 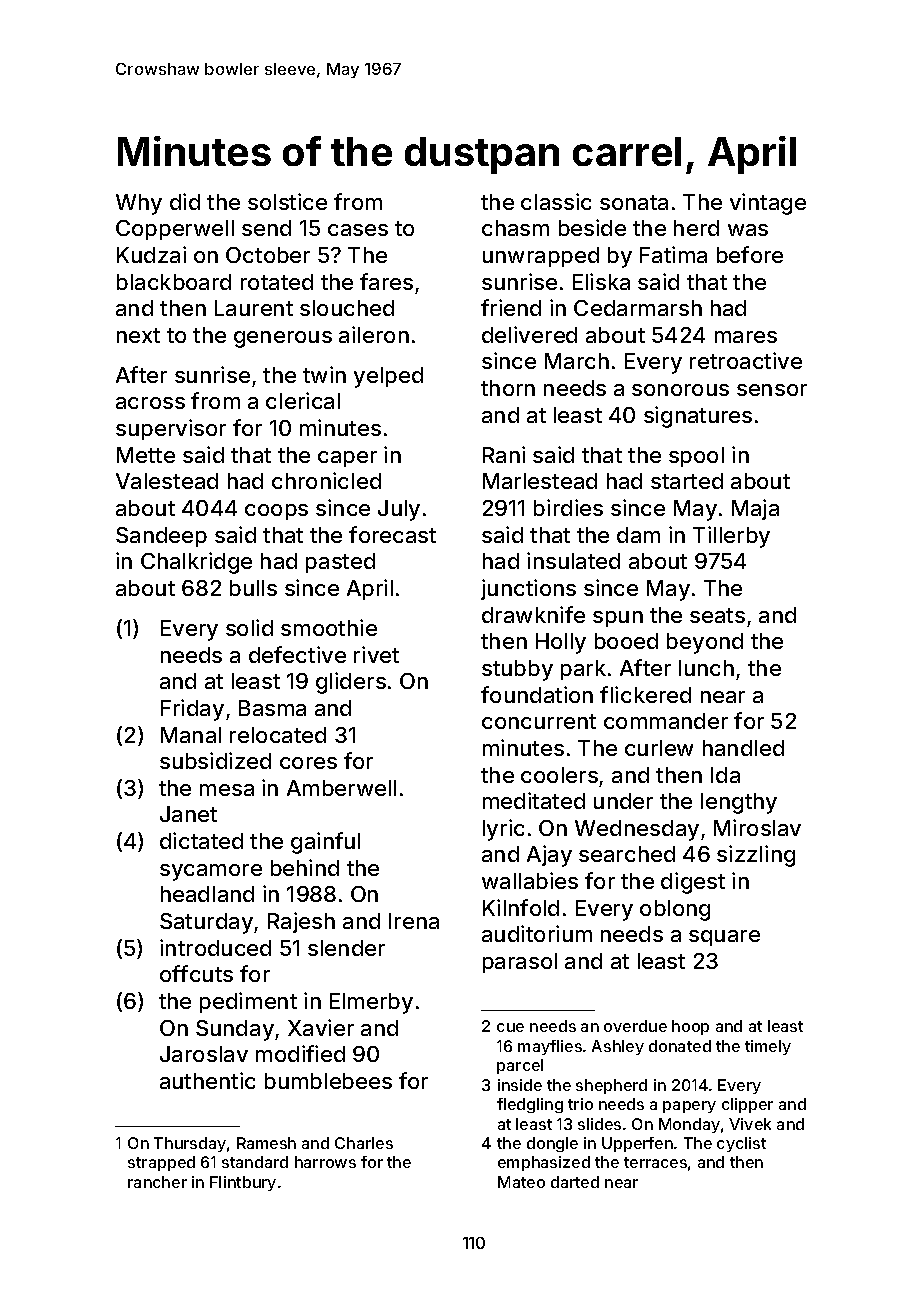 I want to click on Rani, so click(x=504, y=454).
